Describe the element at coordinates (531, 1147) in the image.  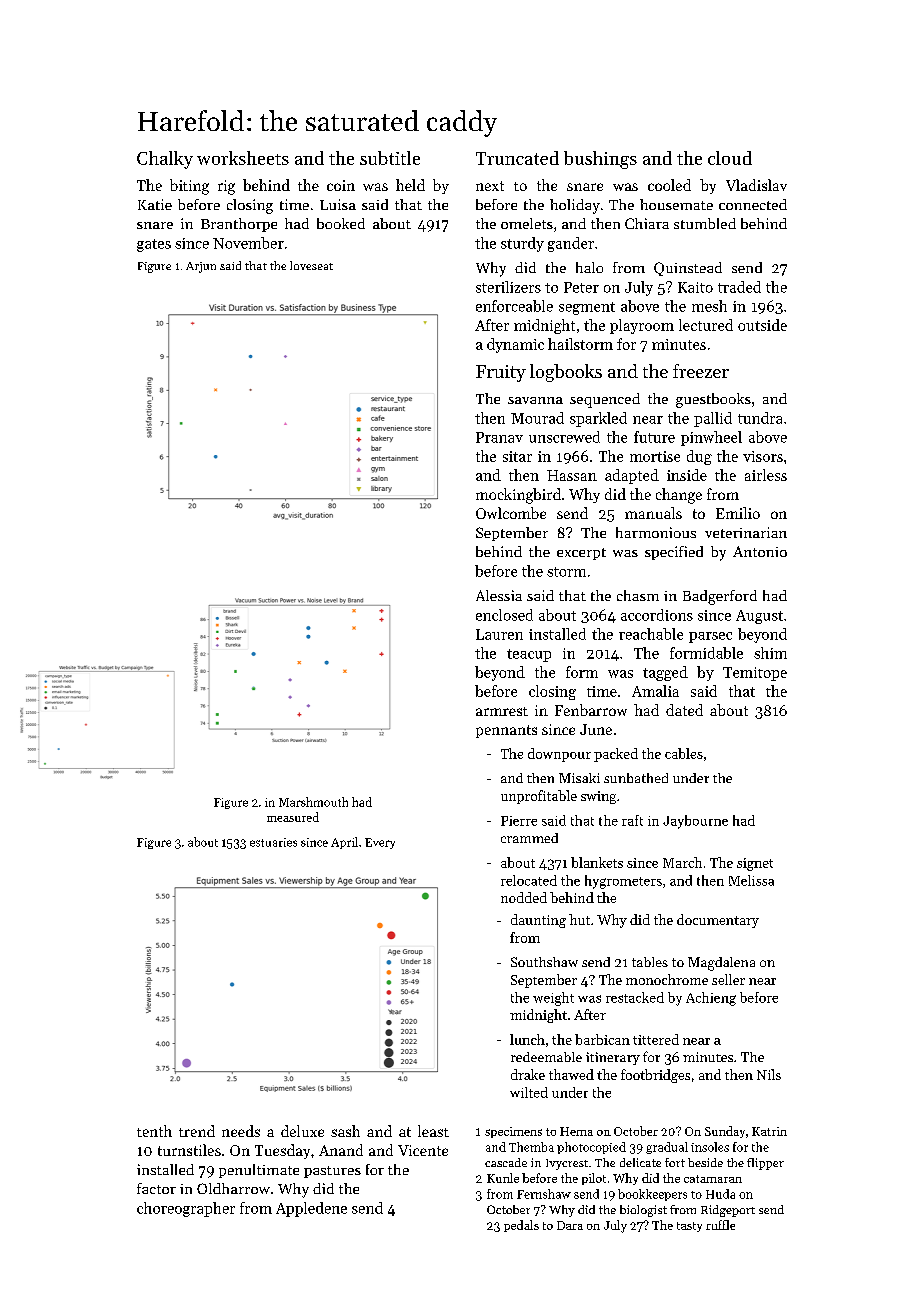
I see `Themba` at that location.
